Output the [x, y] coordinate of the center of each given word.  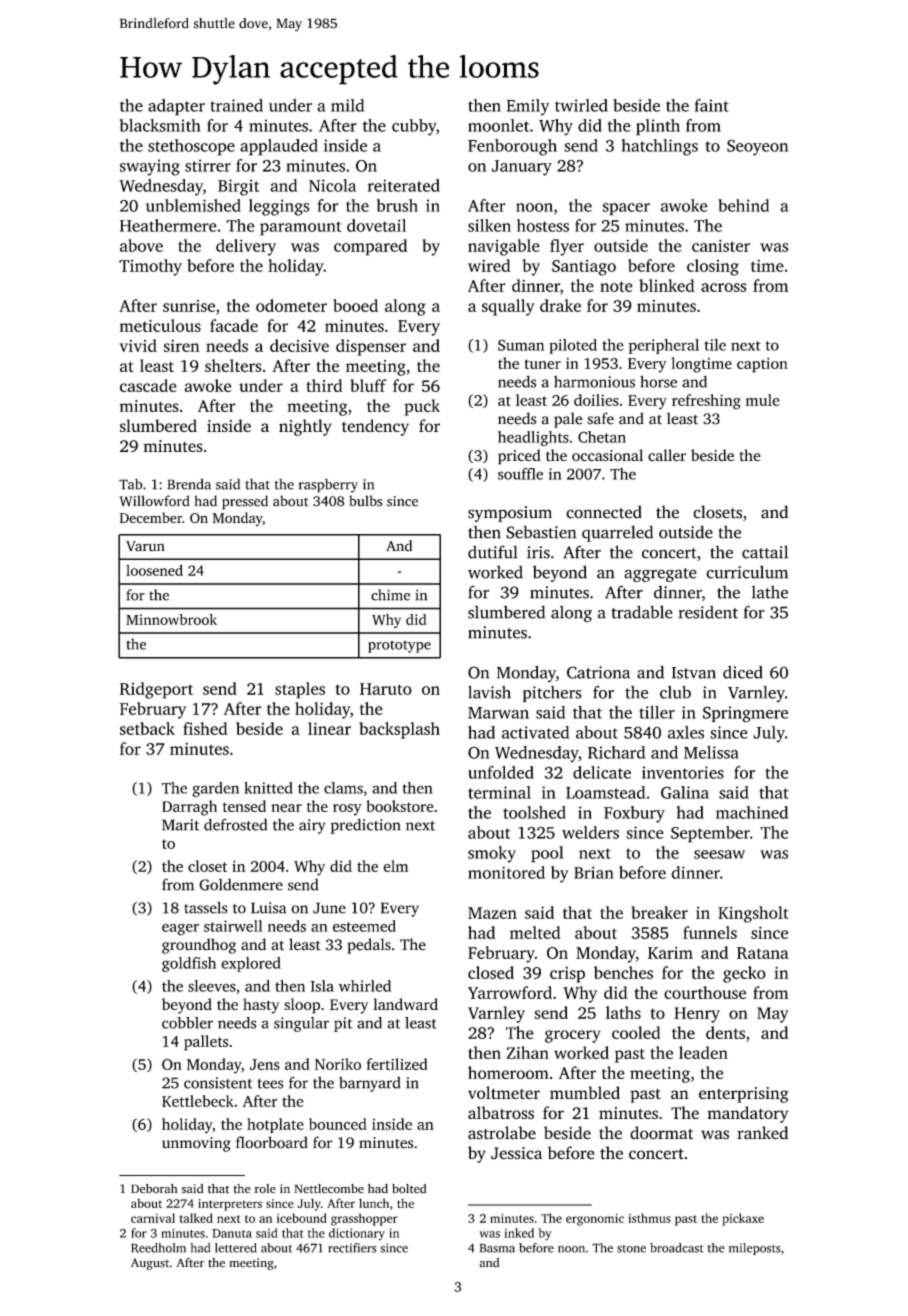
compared [370, 247]
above [141, 245]
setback [147, 728]
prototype [399, 646]
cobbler [187, 1023]
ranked [762, 1132]
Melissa [711, 752]
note [616, 286]
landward [405, 1004]
